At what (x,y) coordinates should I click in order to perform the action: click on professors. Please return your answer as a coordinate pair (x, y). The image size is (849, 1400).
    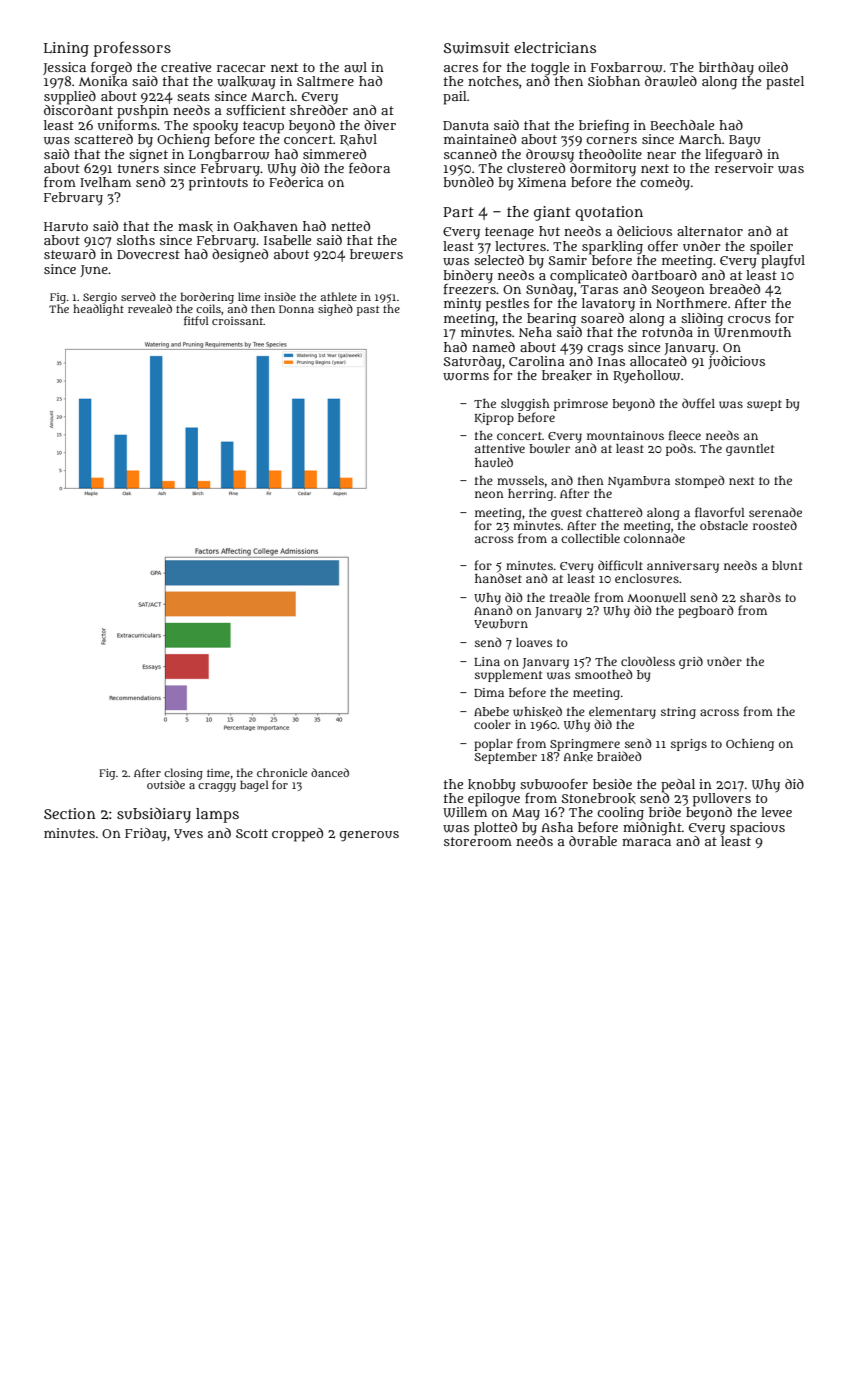
    Looking at the image, I should click on (132, 49).
